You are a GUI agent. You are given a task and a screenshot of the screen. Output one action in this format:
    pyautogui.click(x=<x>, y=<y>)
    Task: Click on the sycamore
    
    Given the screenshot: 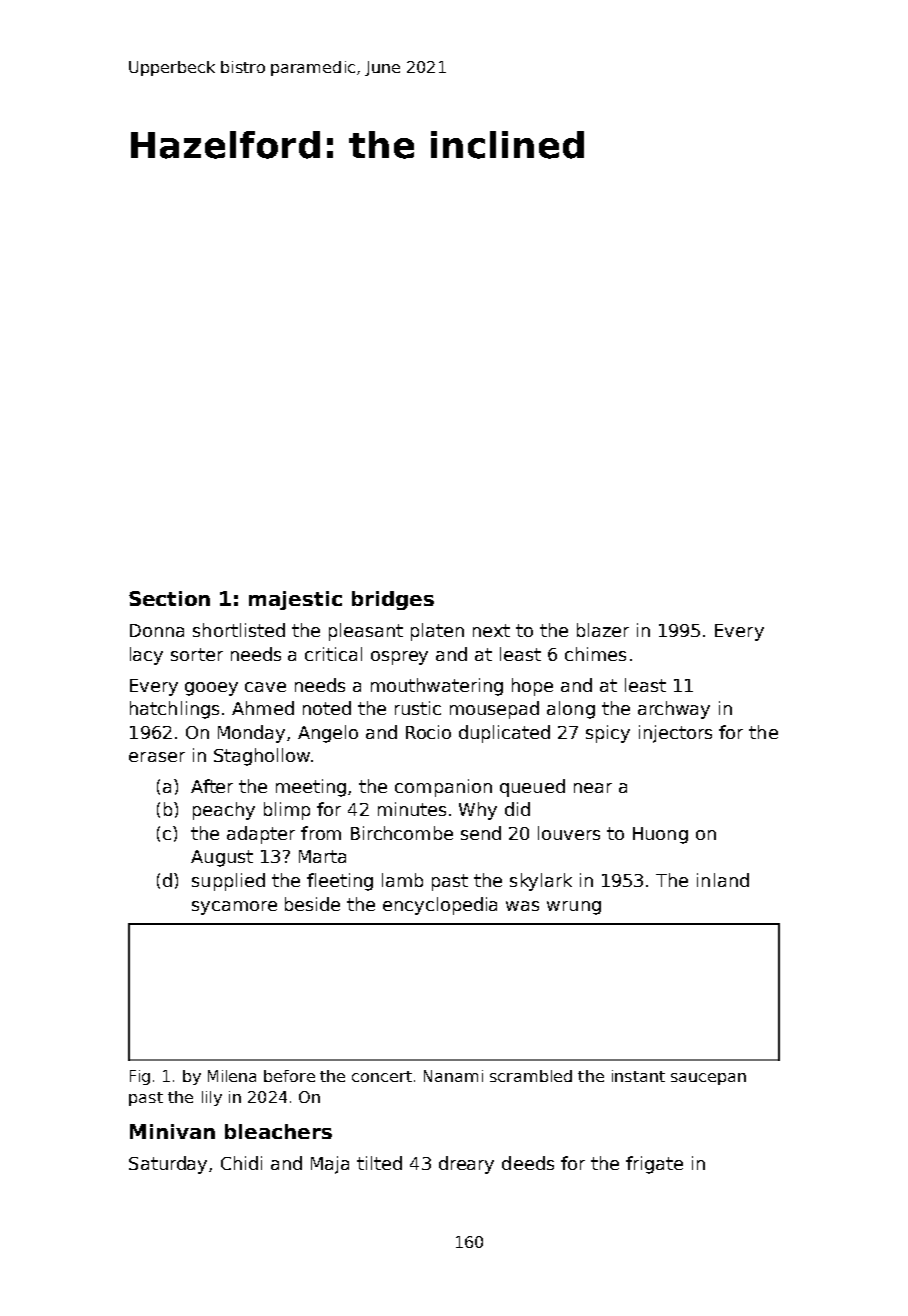 What is the action you would take?
    pyautogui.click(x=234, y=908)
